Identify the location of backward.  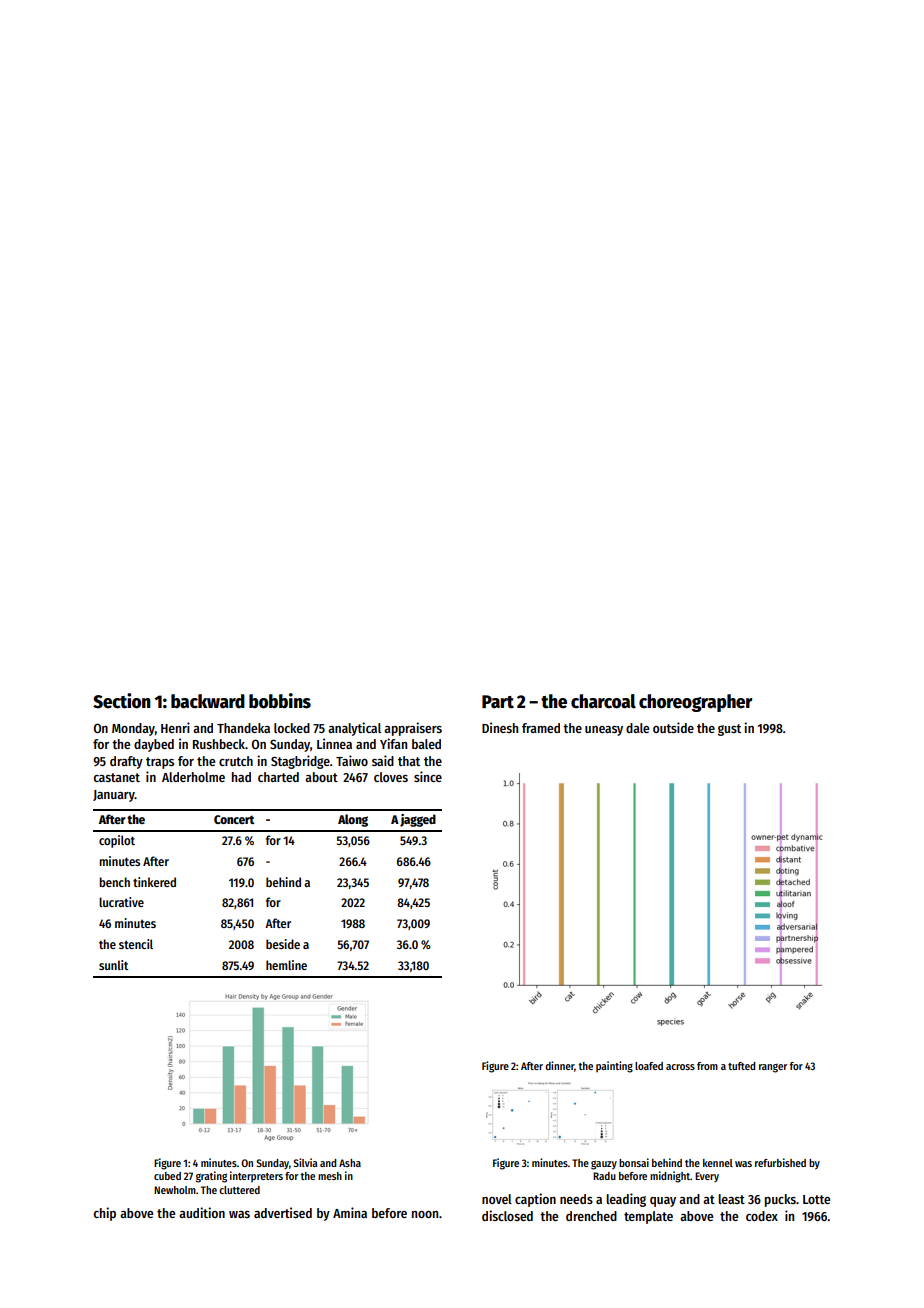
(208, 701).
